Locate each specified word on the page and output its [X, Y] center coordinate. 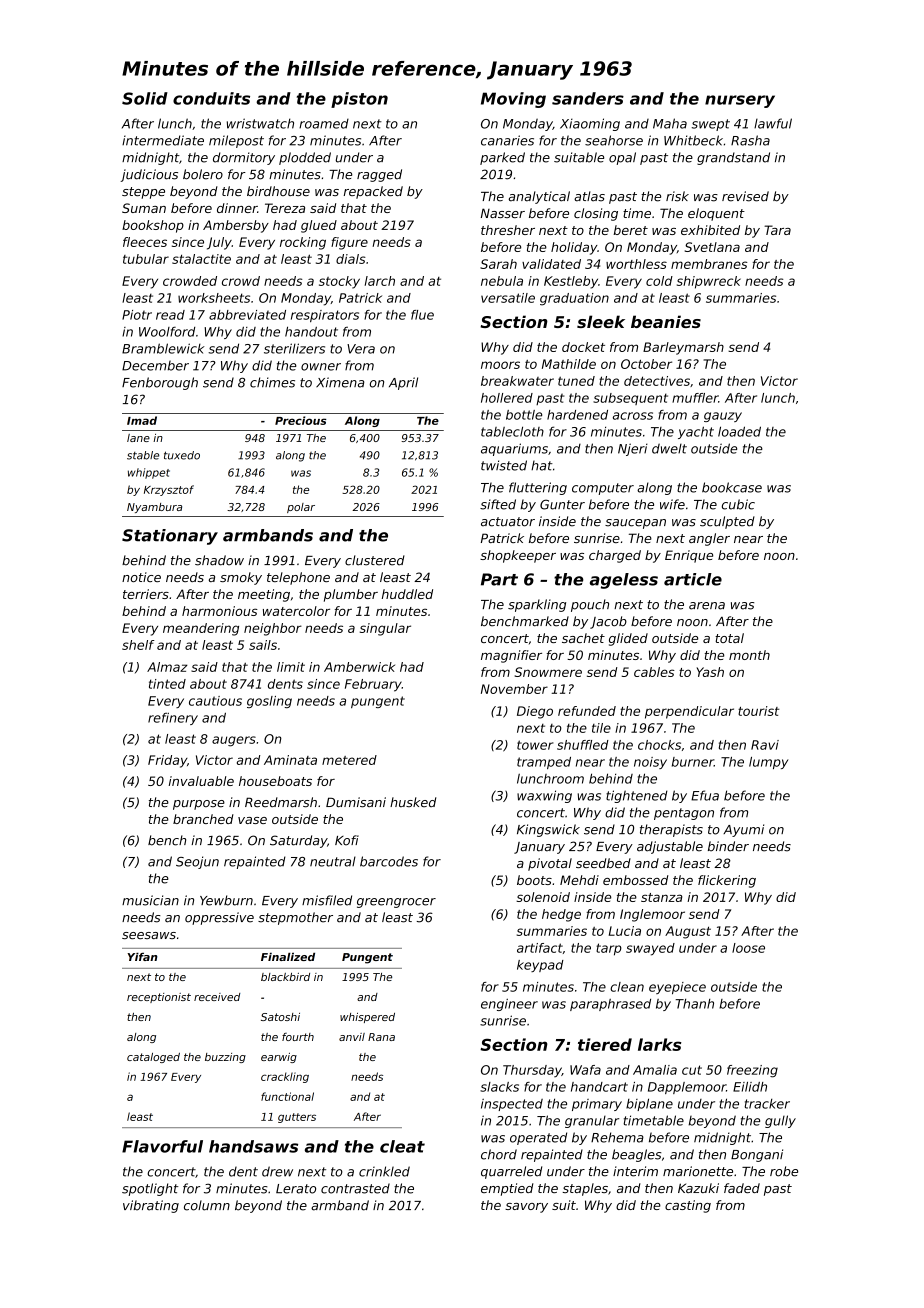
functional [287, 1096]
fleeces [145, 242]
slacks [499, 1087]
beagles [636, 1155]
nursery [740, 101]
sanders [588, 98]
